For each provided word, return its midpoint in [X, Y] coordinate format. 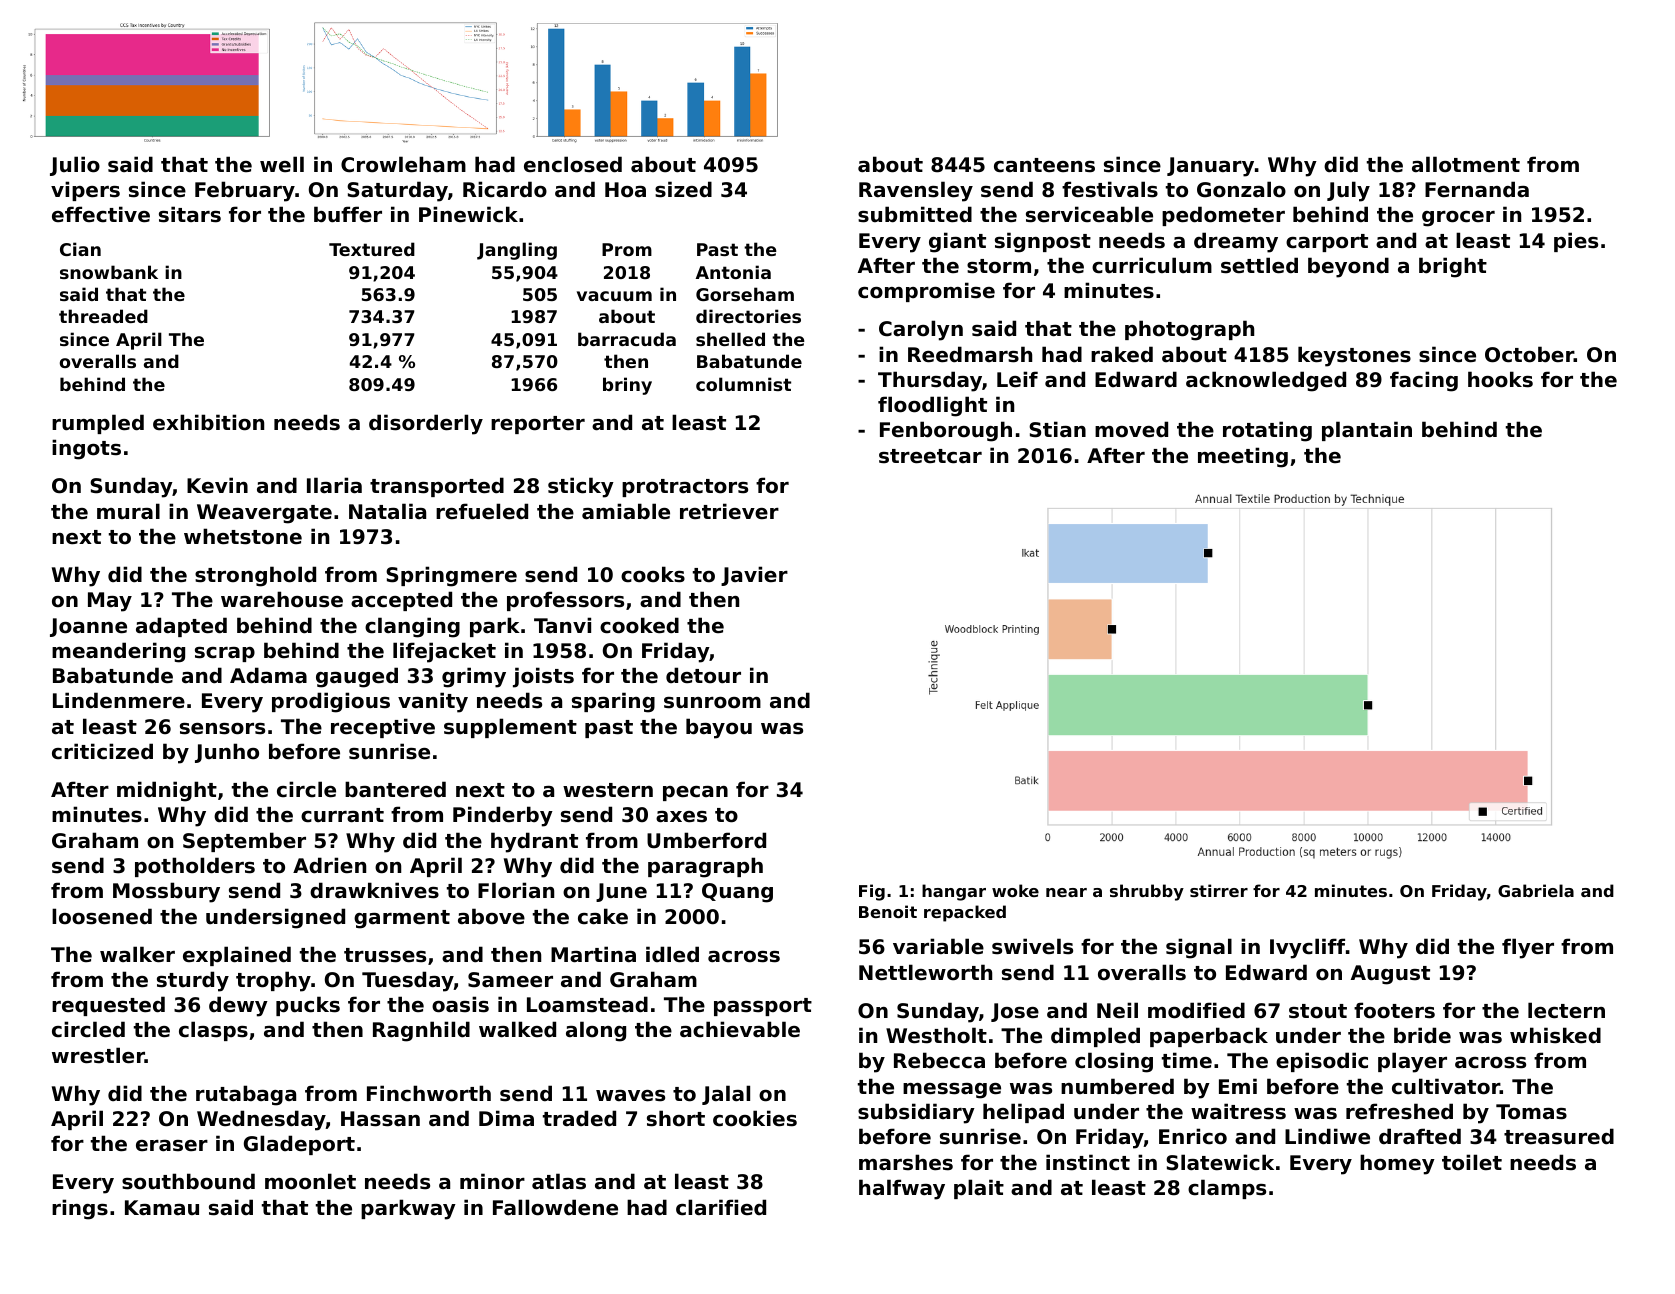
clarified [721, 1207]
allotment [1466, 164]
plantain [1367, 431]
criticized [102, 751]
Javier [754, 576]
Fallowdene [555, 1207]
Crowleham [403, 164]
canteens [1044, 165]
